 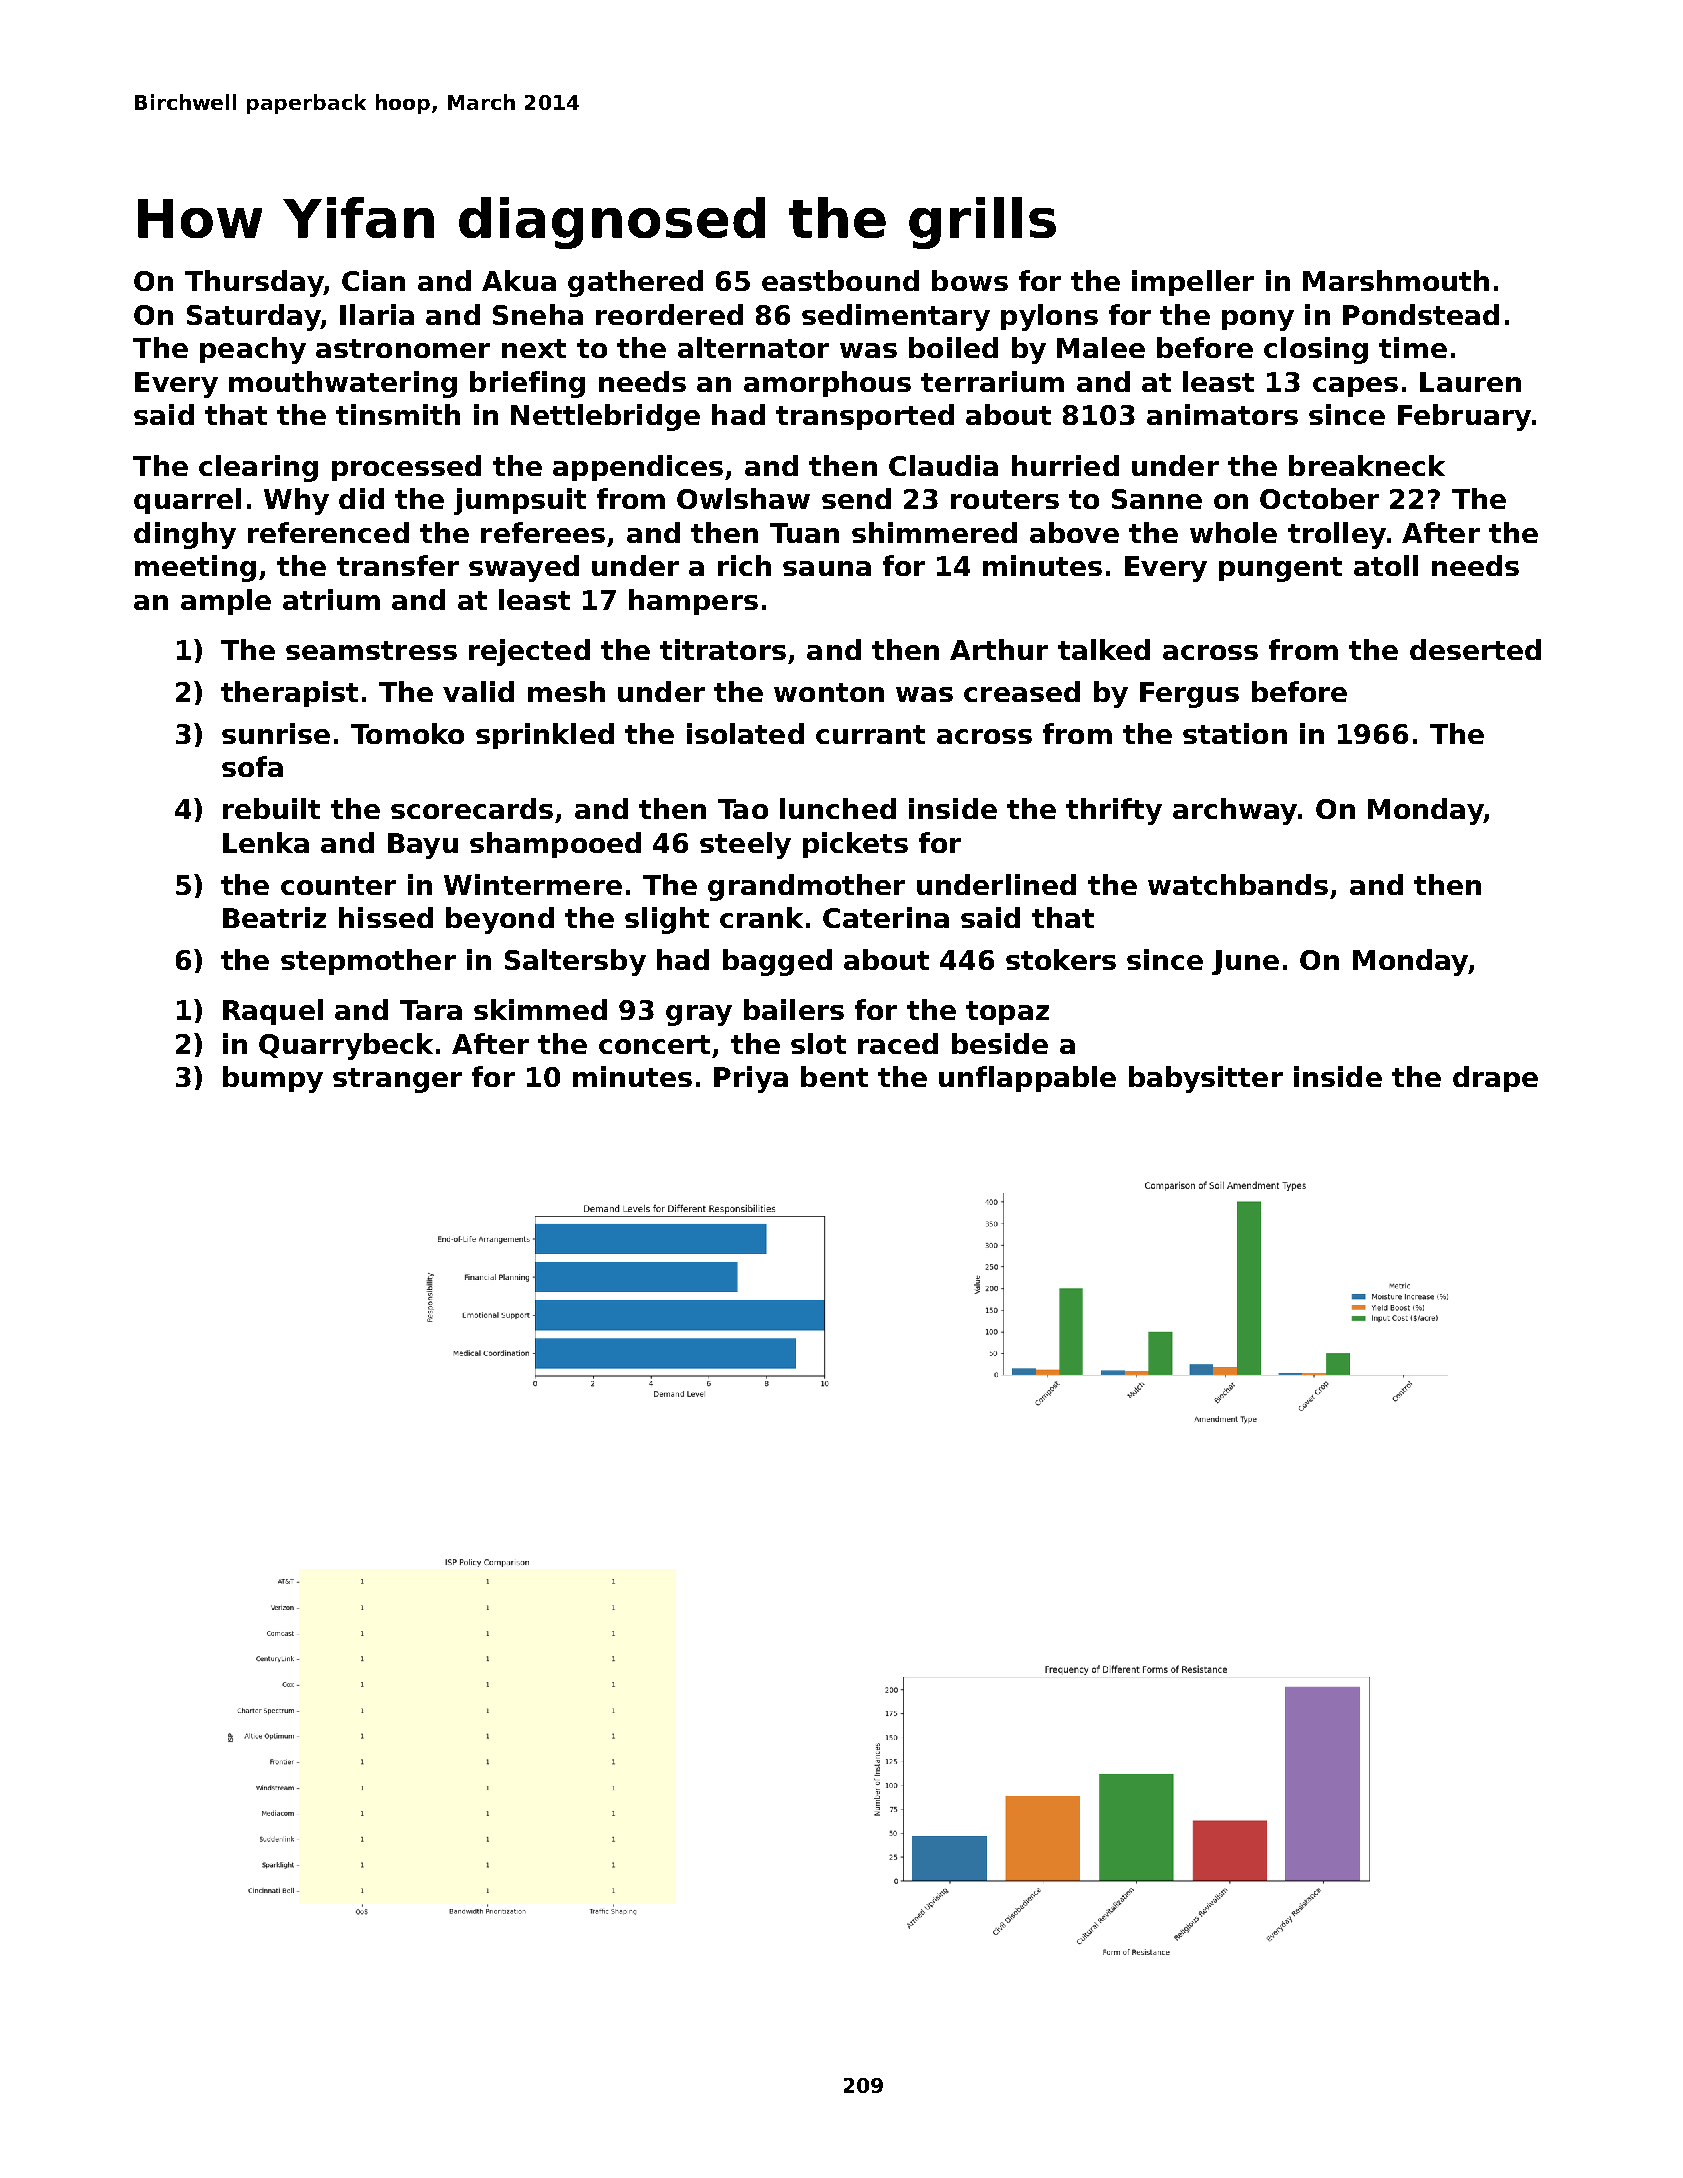 What do you see at coordinates (273, 1079) in the image?
I see `bumpy` at bounding box center [273, 1079].
